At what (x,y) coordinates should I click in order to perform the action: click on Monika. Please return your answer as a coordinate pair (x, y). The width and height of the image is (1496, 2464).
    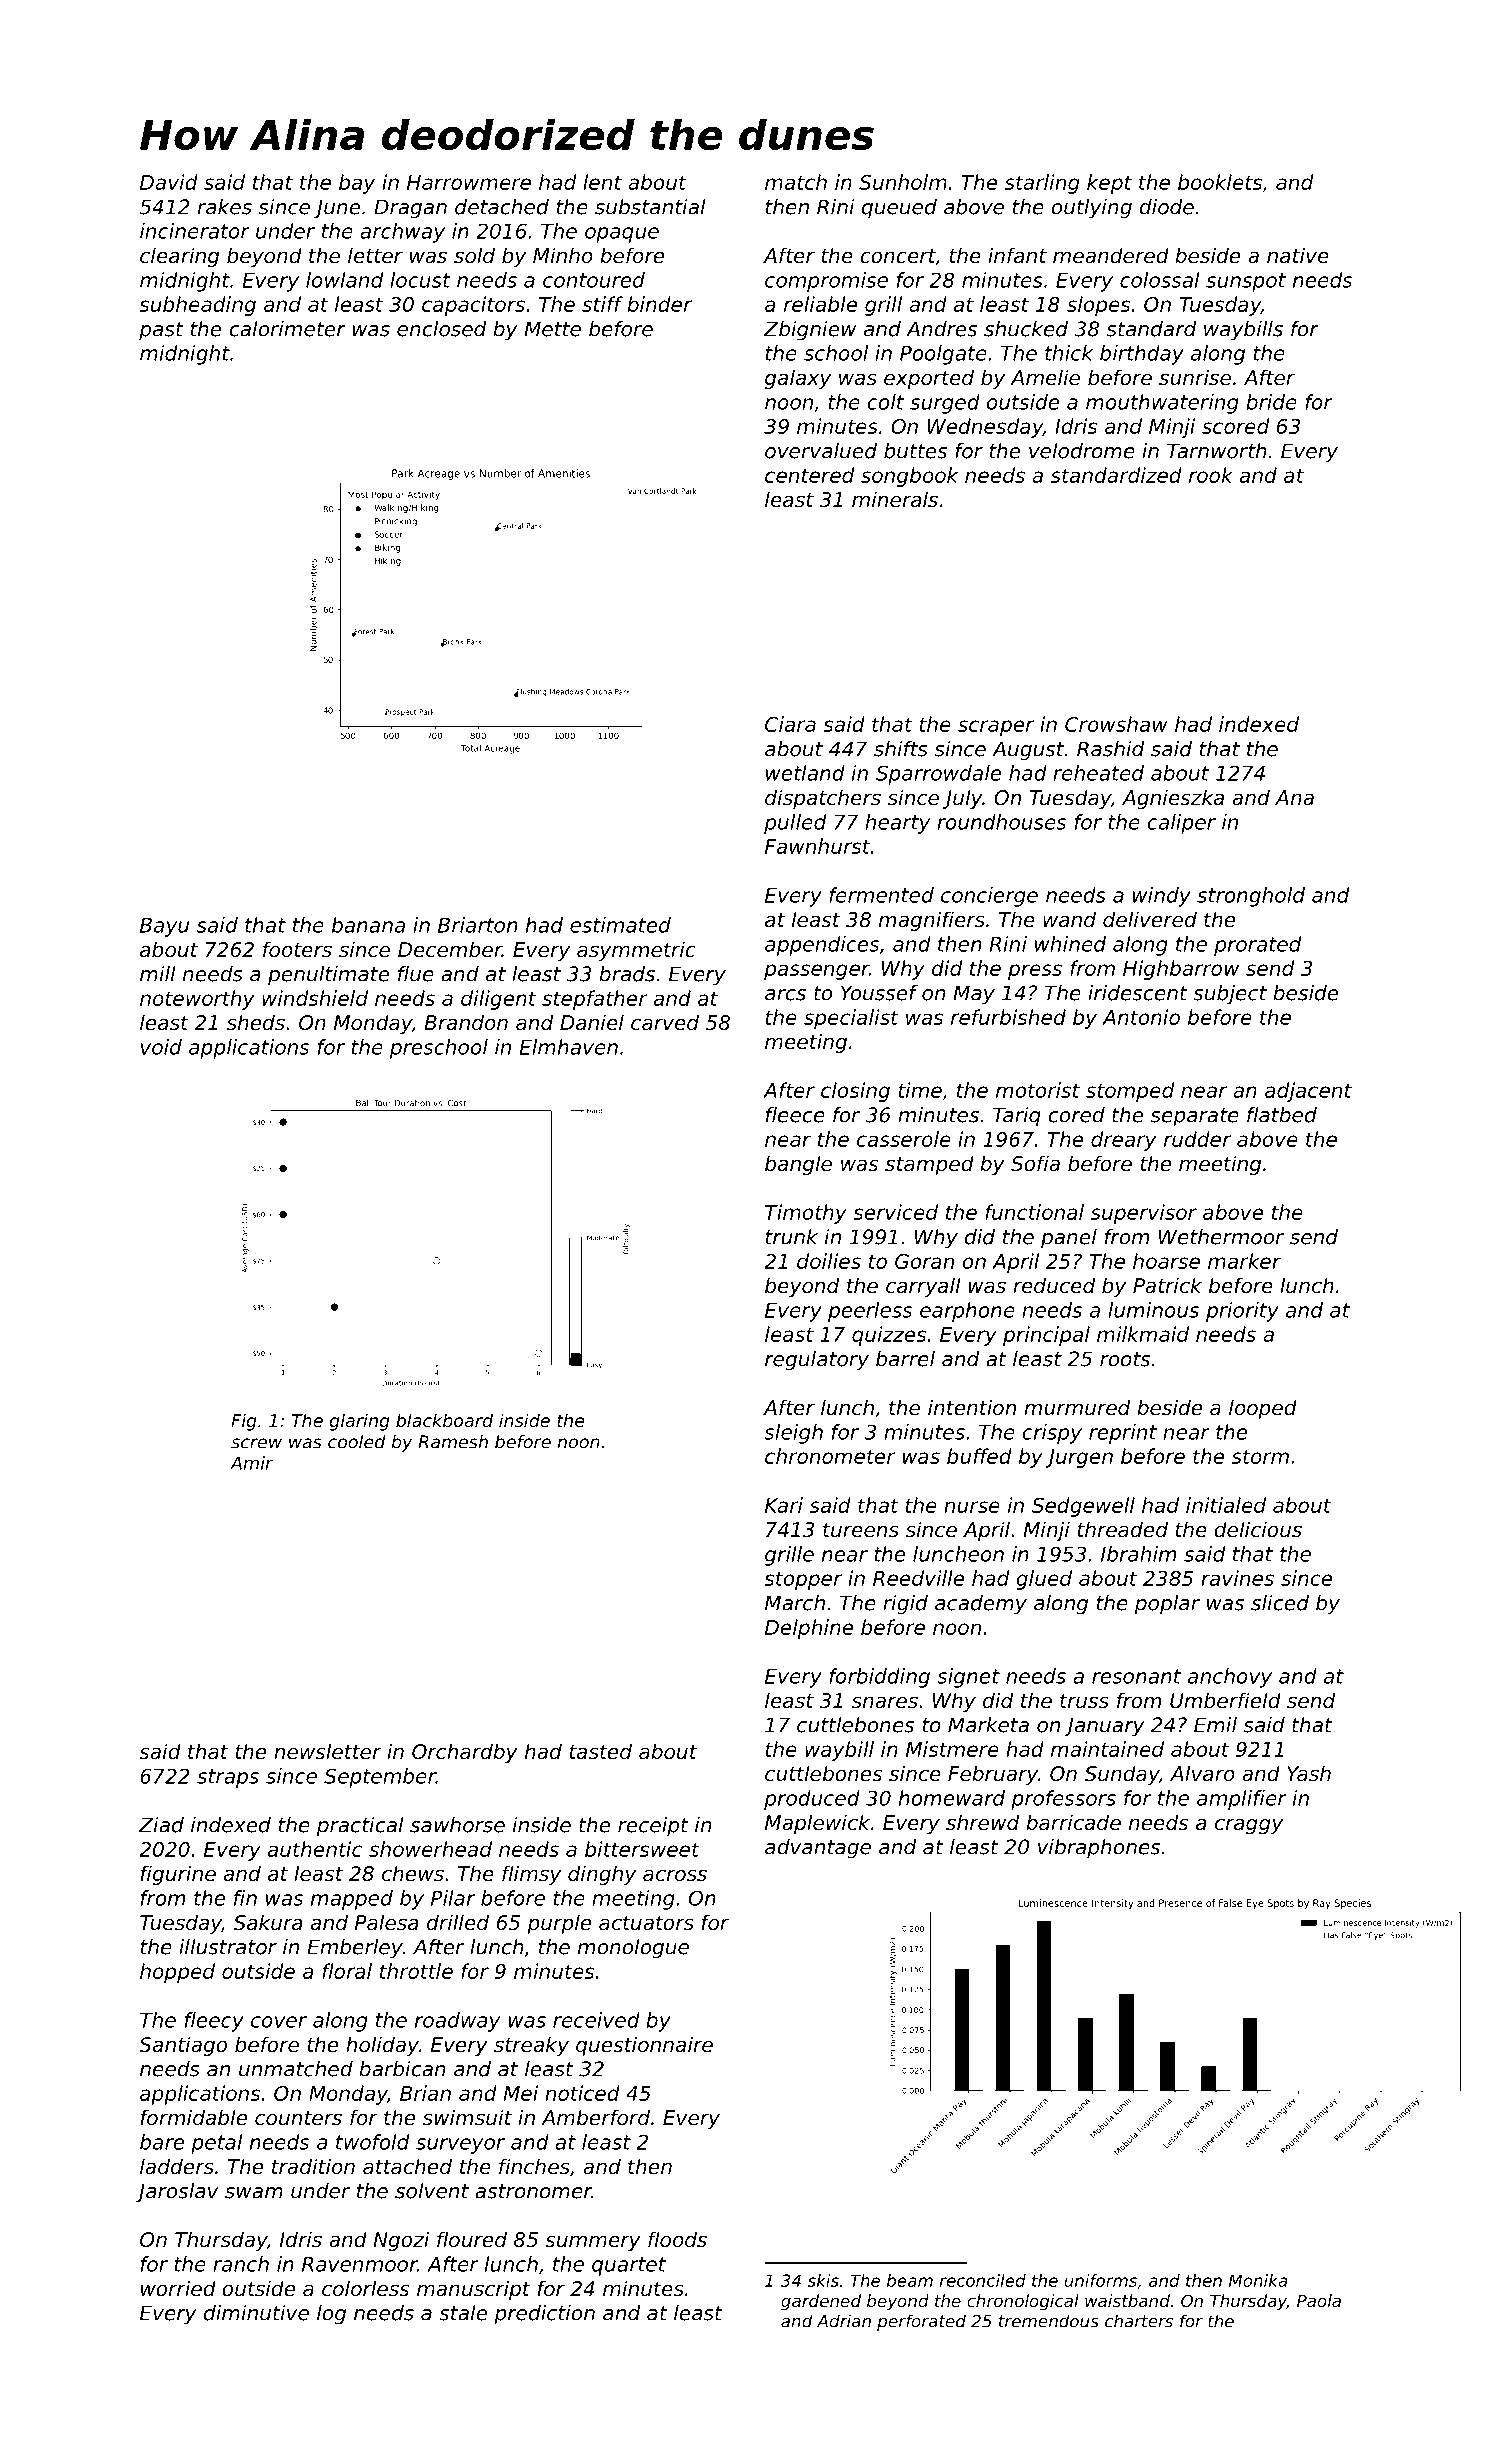
    Looking at the image, I should click on (1258, 2280).
